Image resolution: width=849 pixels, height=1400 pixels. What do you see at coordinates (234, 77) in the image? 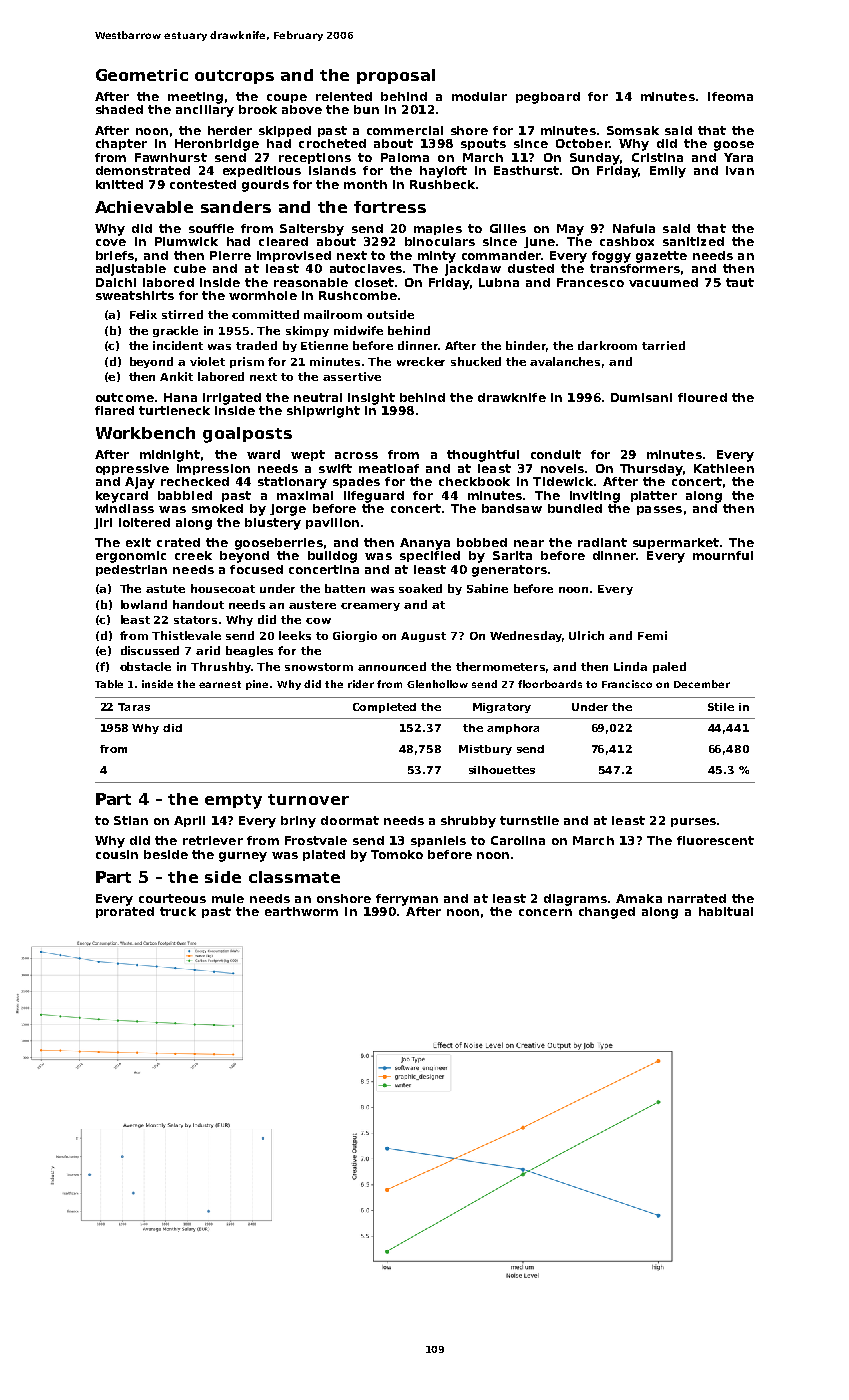
I see `outcrops` at bounding box center [234, 77].
